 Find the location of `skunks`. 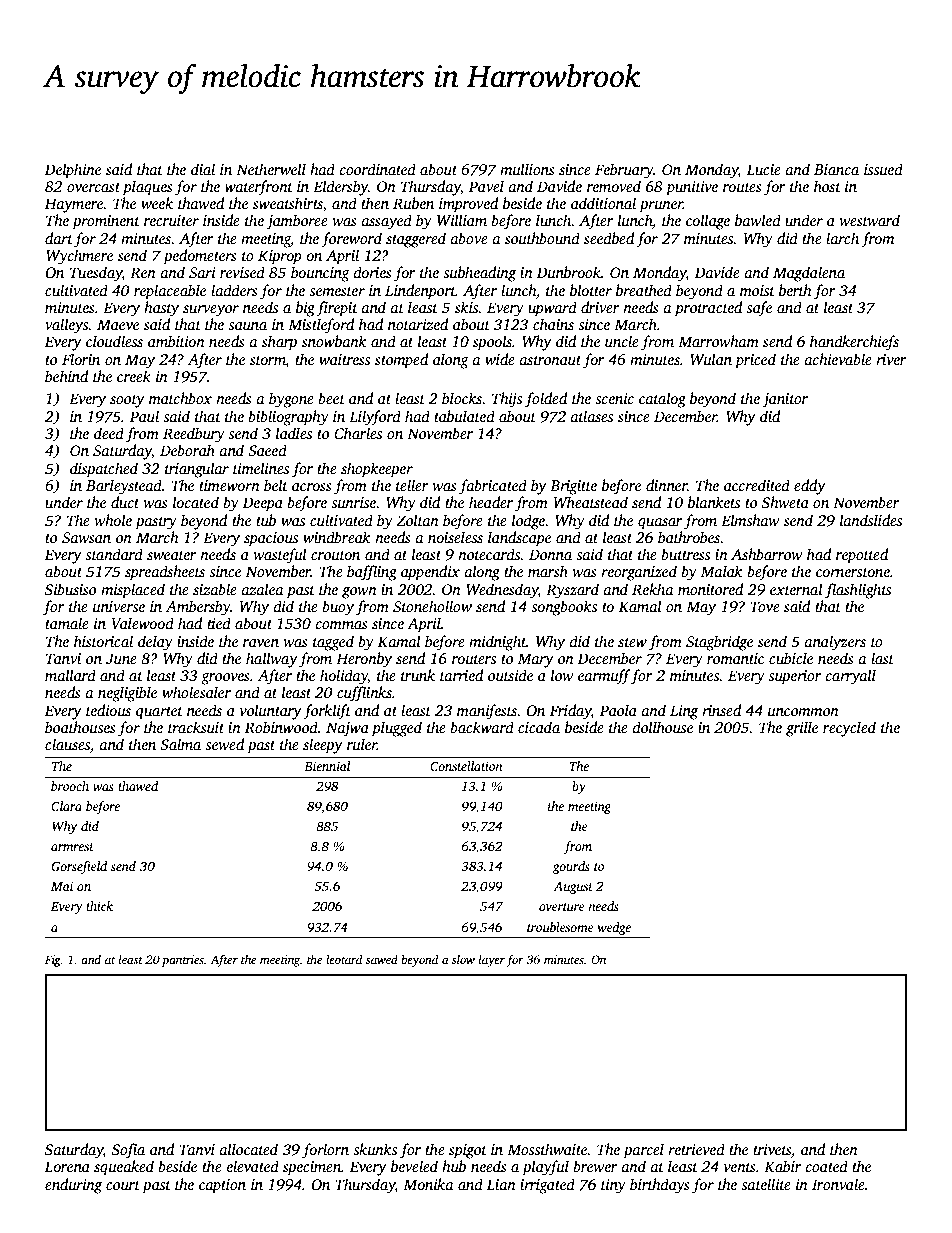

skunks is located at coordinates (375, 1149).
